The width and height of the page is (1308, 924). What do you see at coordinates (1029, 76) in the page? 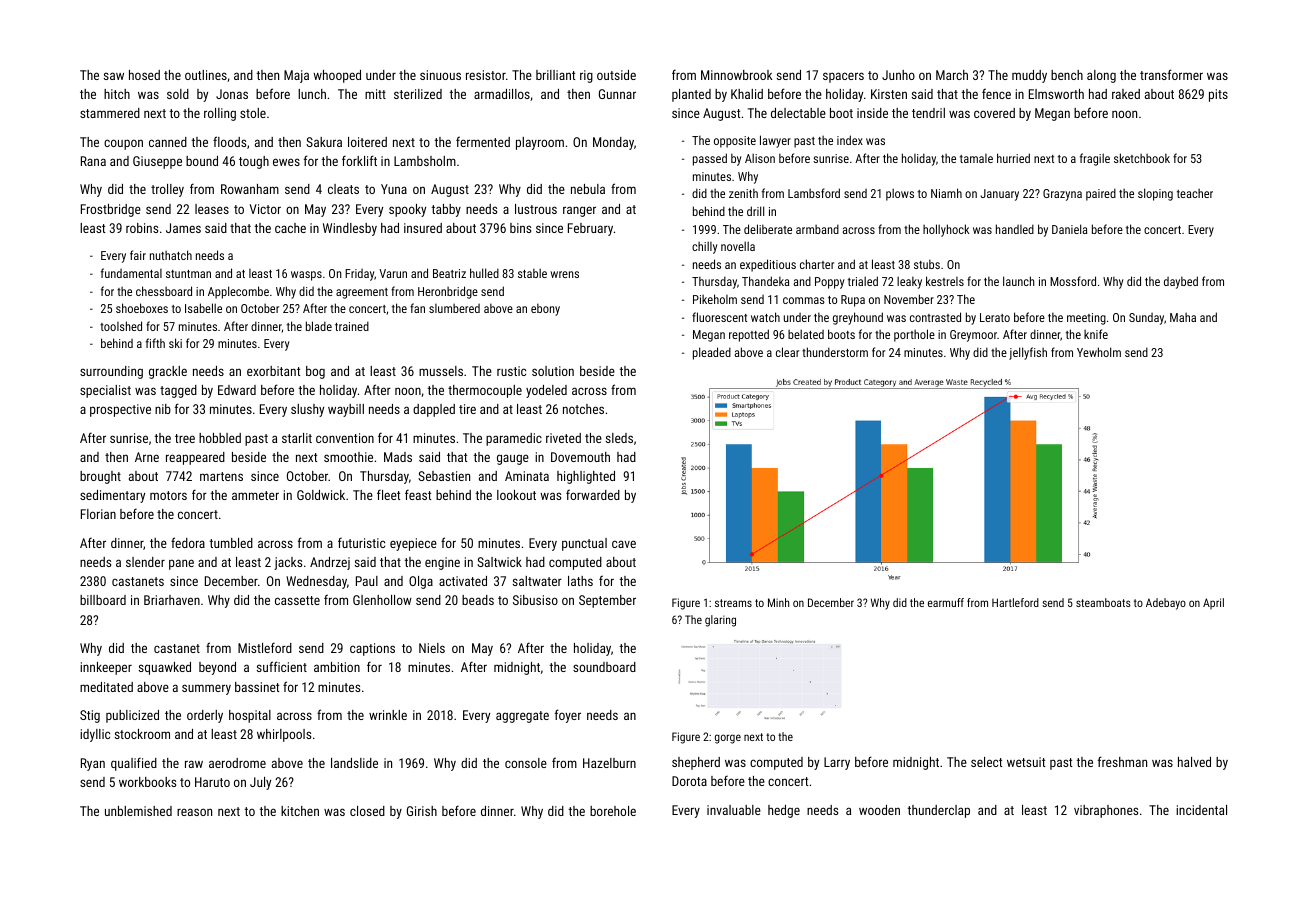
I see `muddy` at bounding box center [1029, 76].
